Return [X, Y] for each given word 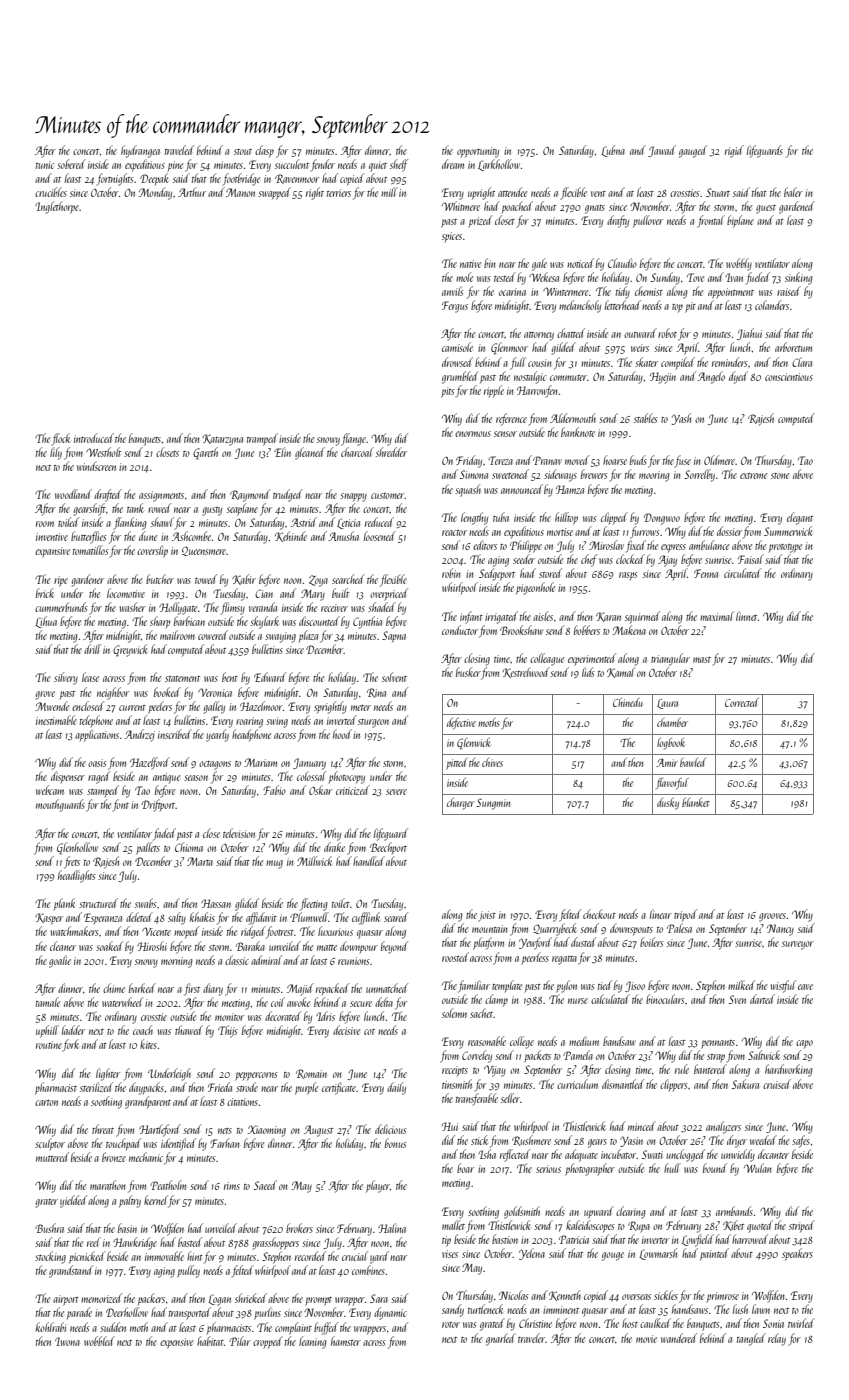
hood [342, 734]
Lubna [613, 151]
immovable [164, 1256]
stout [243, 152]
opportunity [478, 152]
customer [388, 496]
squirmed [642, 617]
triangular [670, 659]
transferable [477, 1099]
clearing [631, 1212]
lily [56, 453]
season [196, 778]
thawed [189, 1030]
